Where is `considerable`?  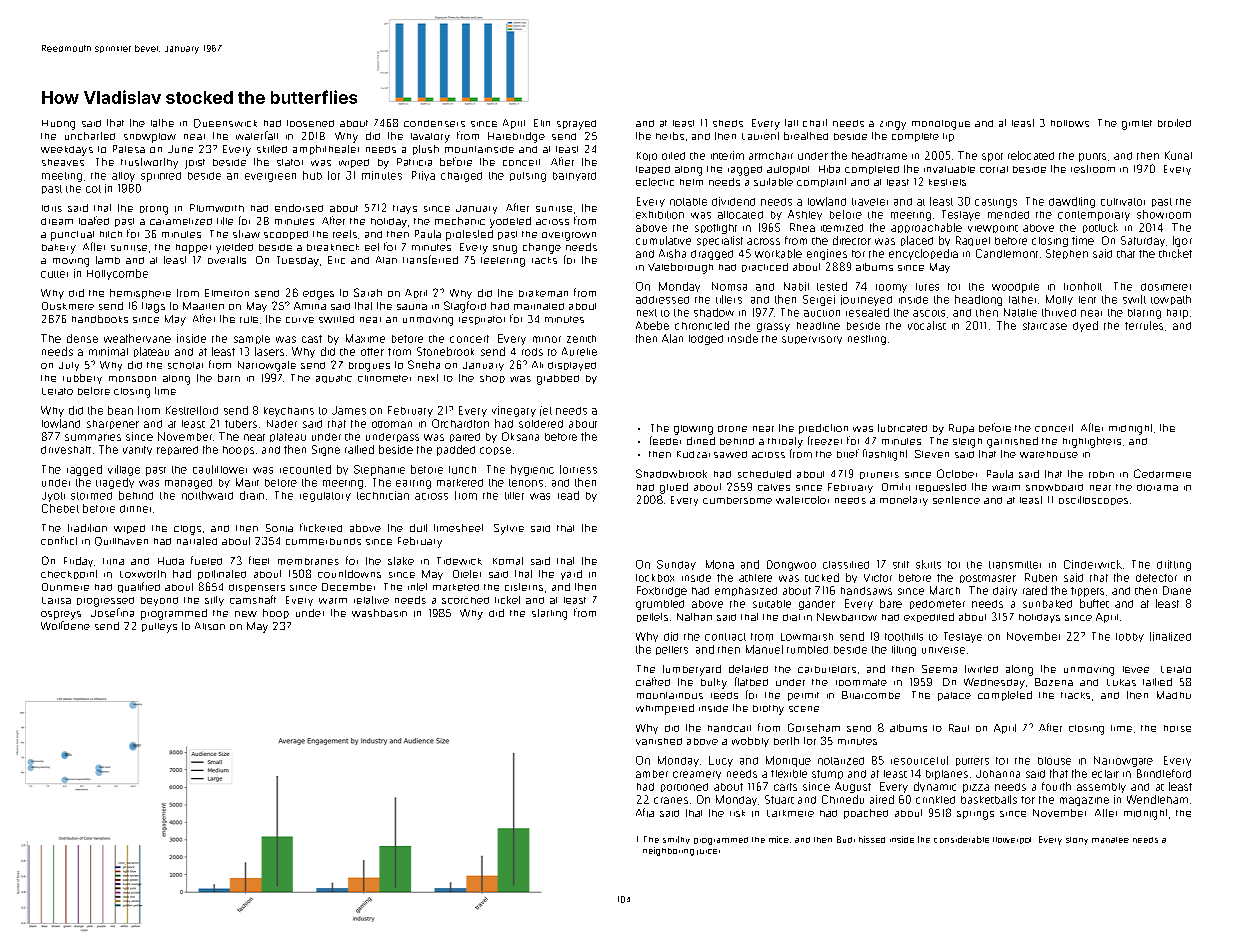 considerable is located at coordinates (961, 839).
